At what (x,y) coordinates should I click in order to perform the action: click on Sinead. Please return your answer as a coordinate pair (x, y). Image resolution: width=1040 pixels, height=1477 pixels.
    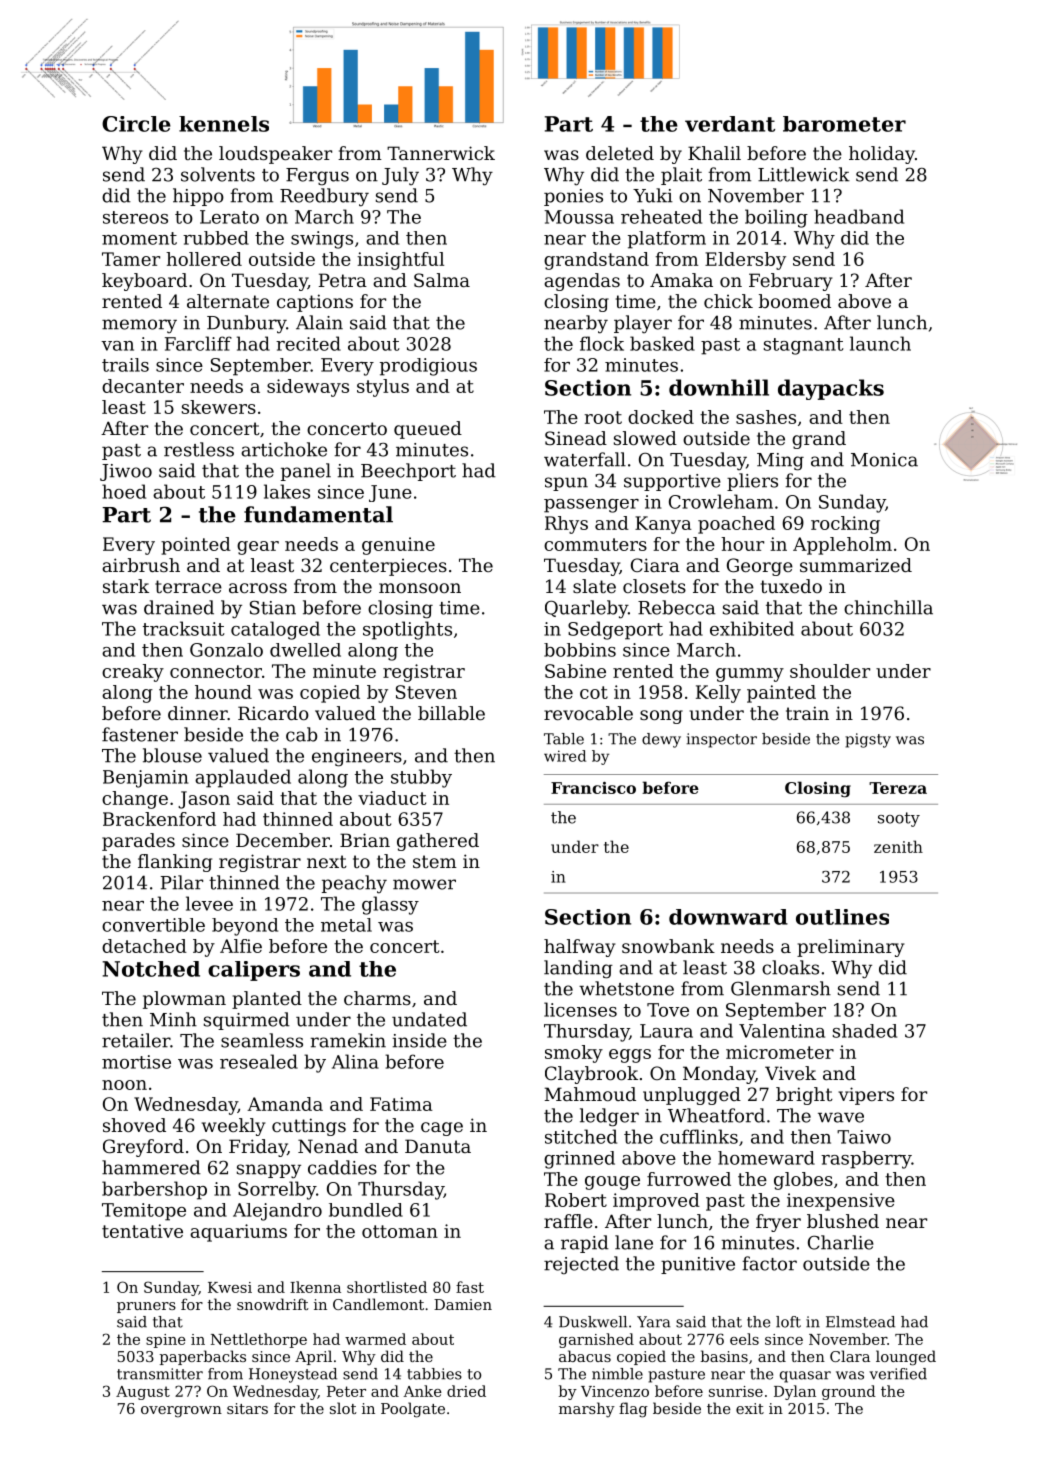
    Looking at the image, I should click on (576, 438).
